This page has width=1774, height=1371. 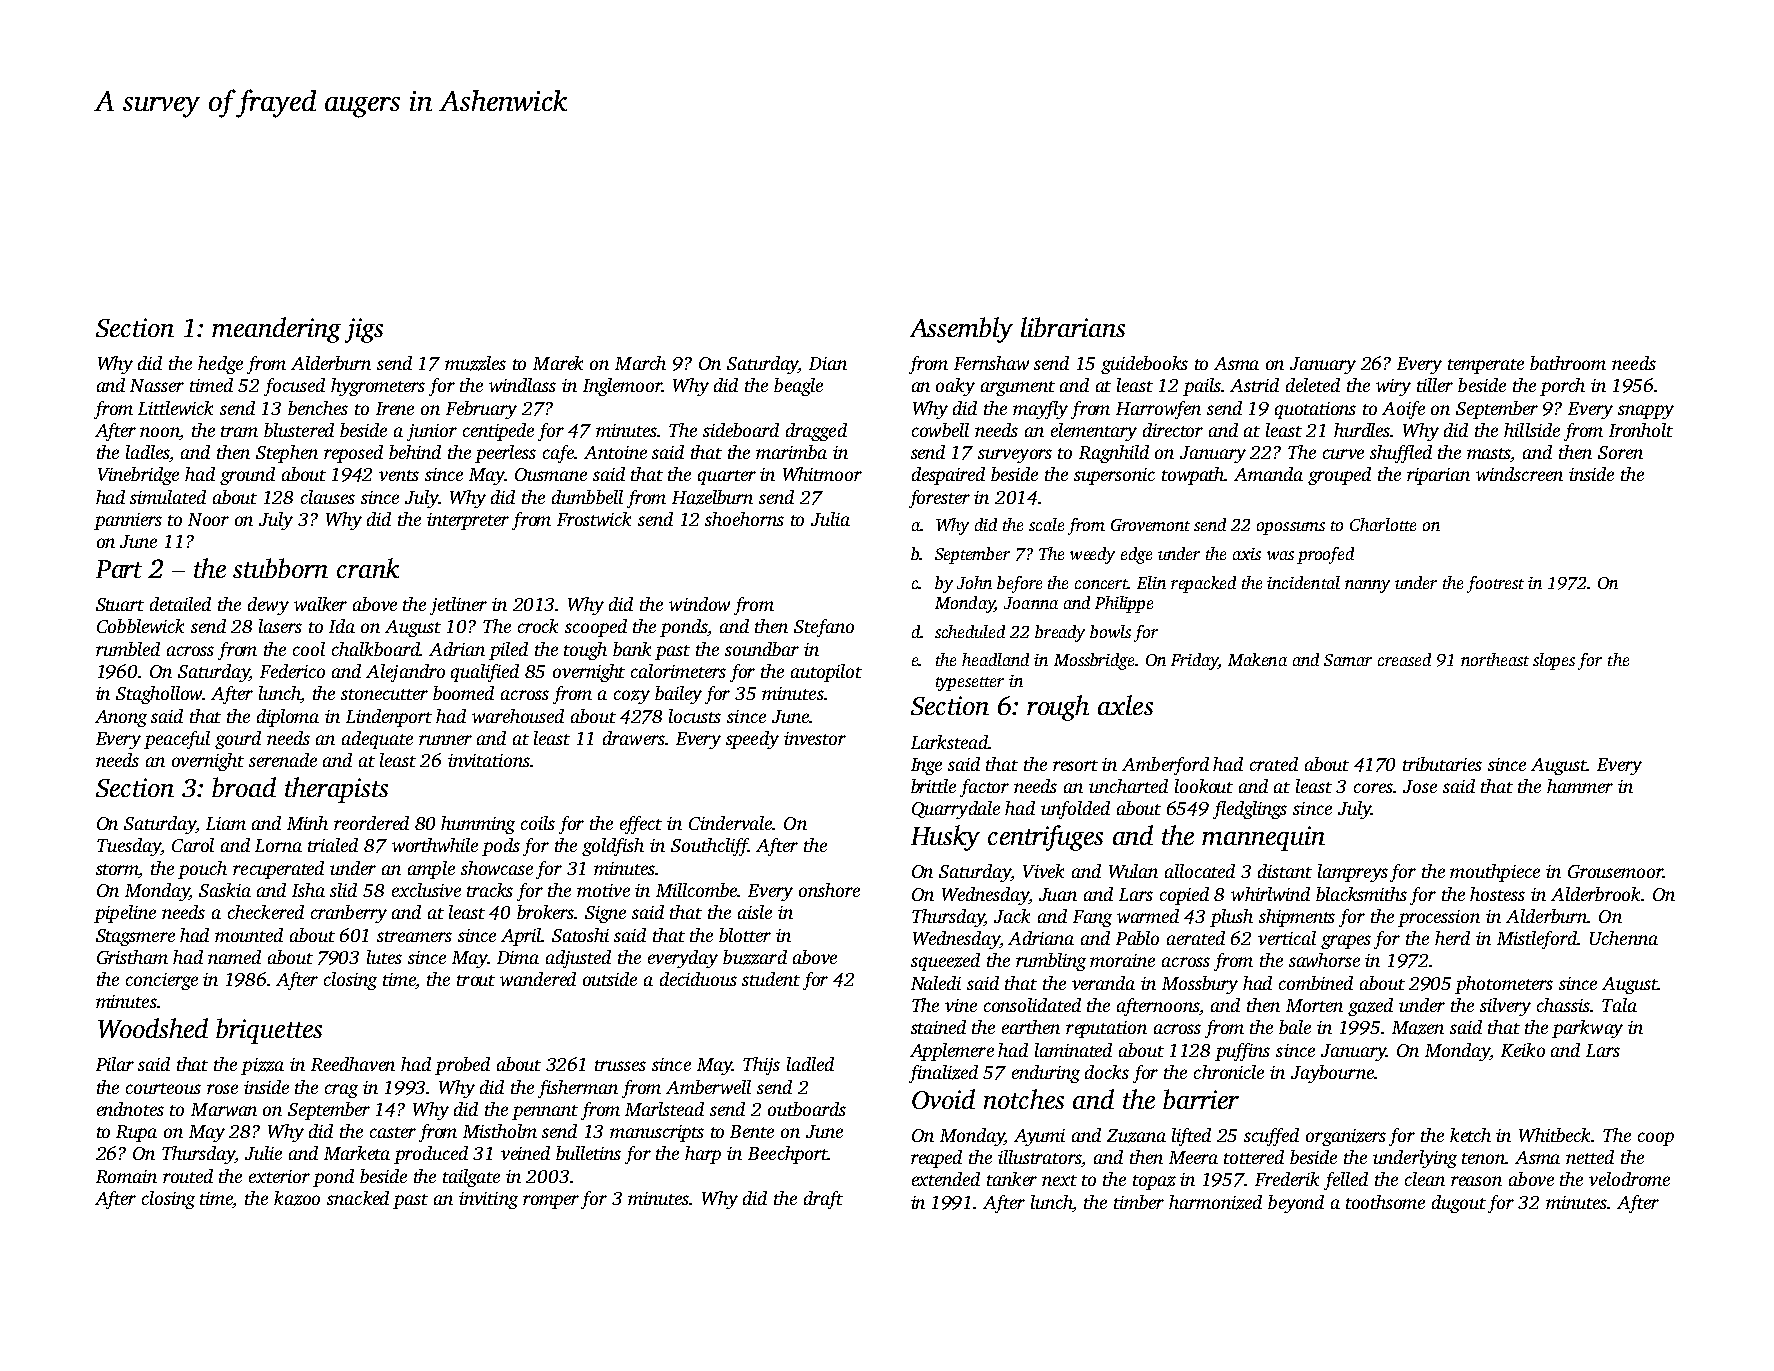 I want to click on cores, so click(x=1373, y=788).
